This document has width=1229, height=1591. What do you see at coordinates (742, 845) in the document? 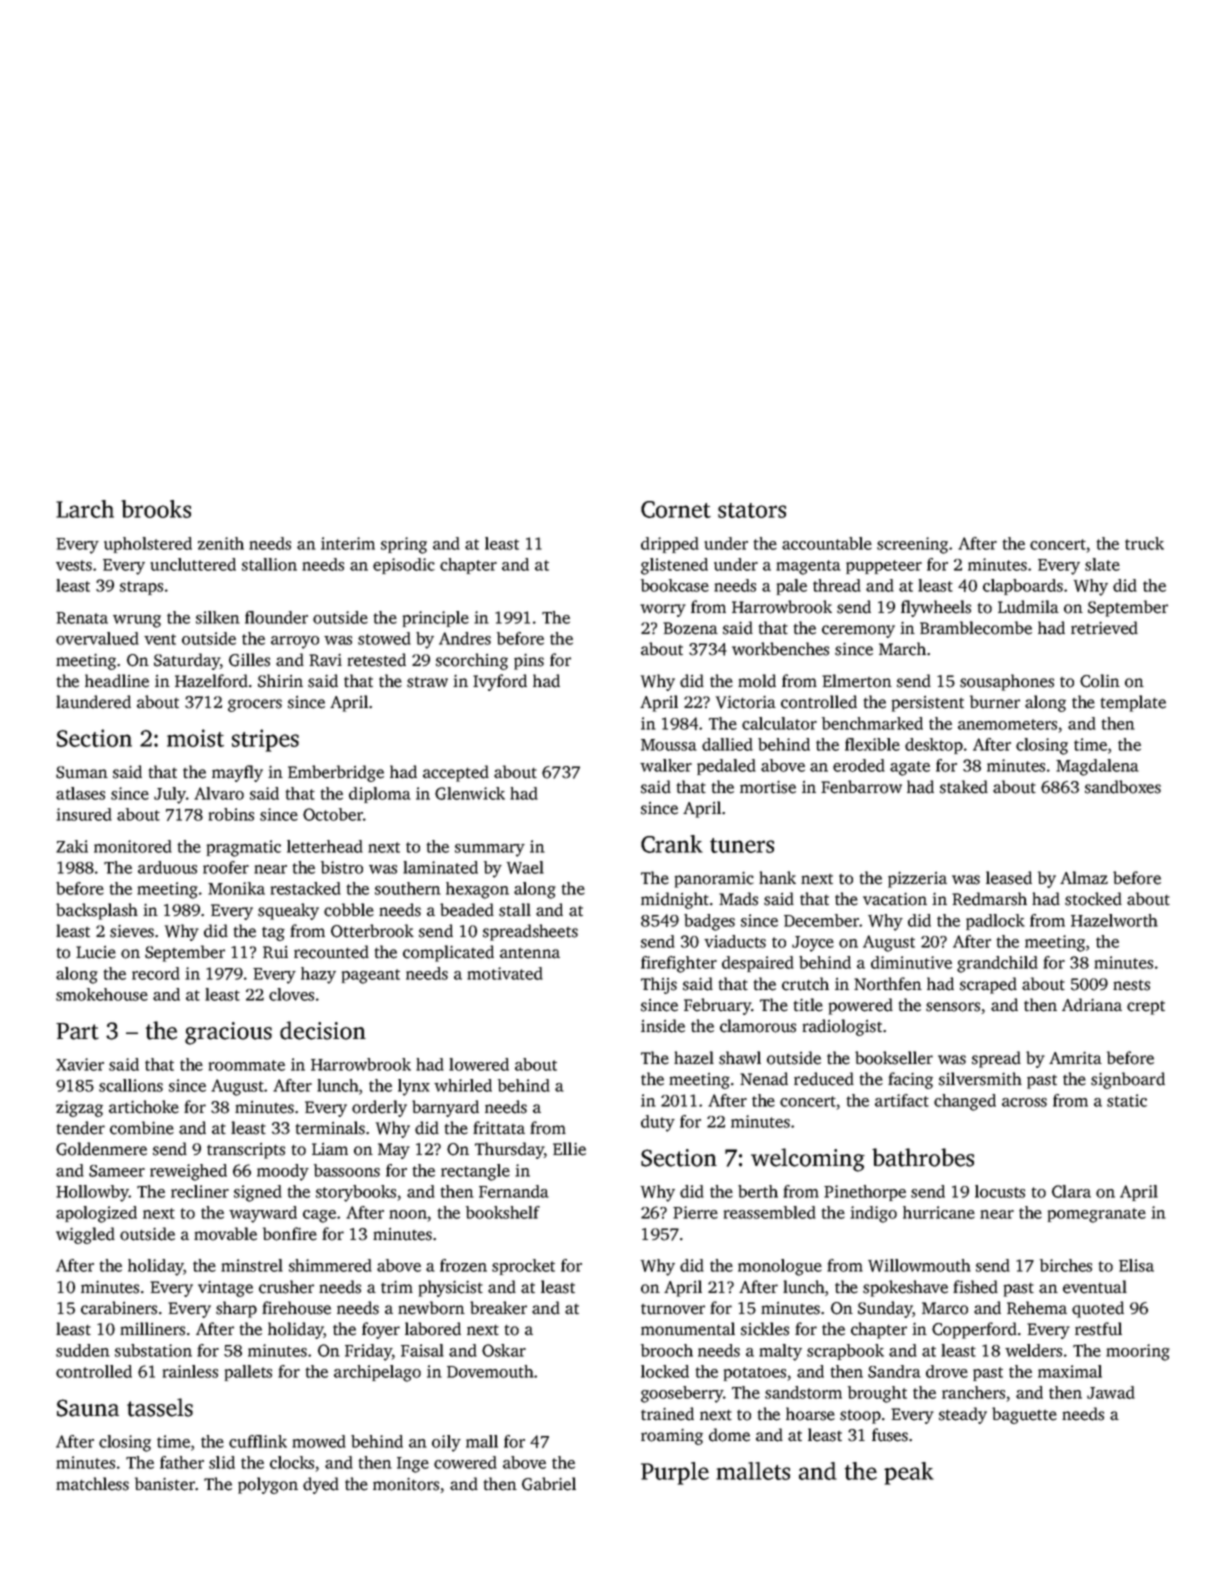
I see `tuners` at bounding box center [742, 845].
